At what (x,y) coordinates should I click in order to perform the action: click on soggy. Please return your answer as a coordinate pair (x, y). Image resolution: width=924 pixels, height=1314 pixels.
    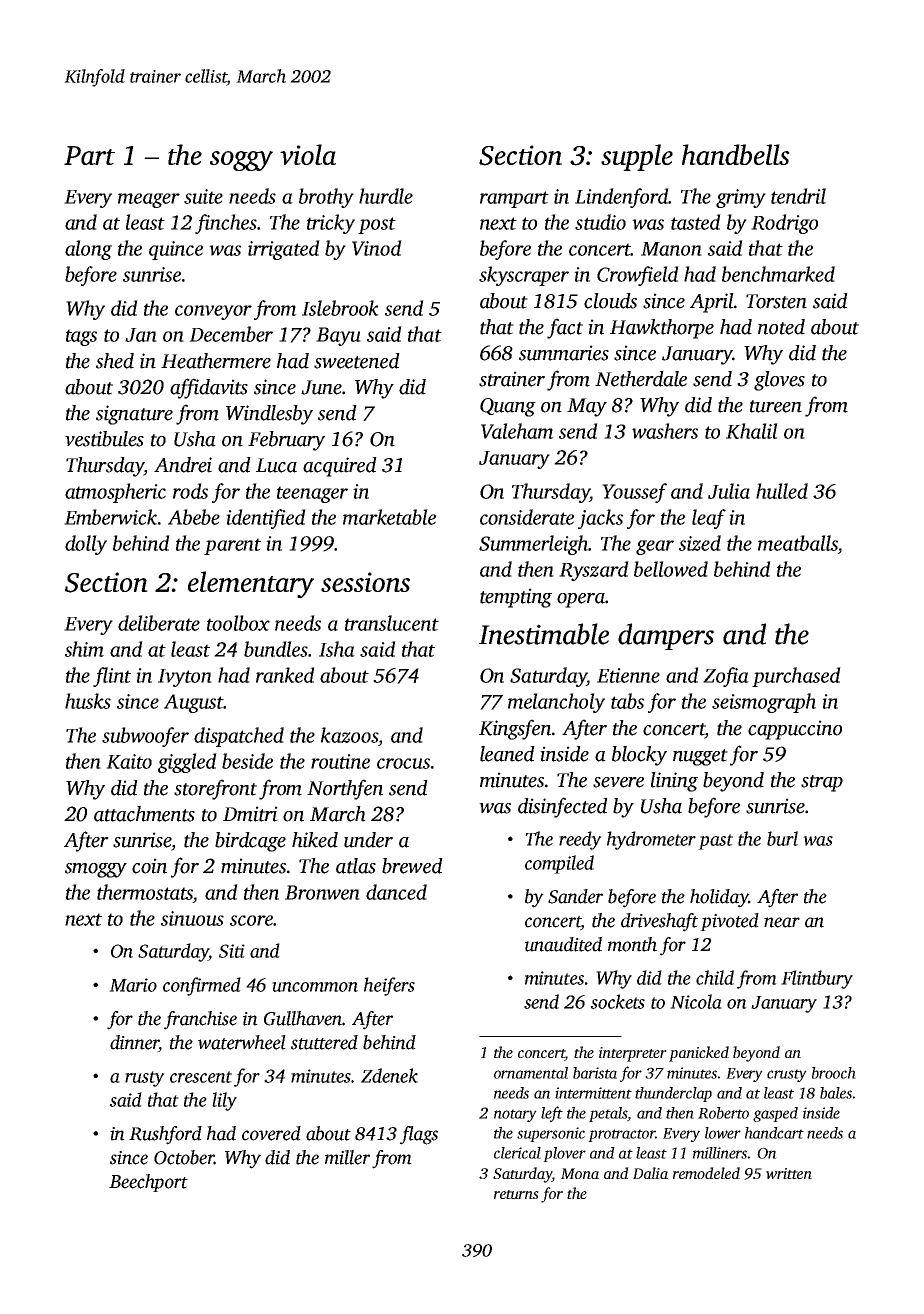
    Looking at the image, I should click on (241, 161).
